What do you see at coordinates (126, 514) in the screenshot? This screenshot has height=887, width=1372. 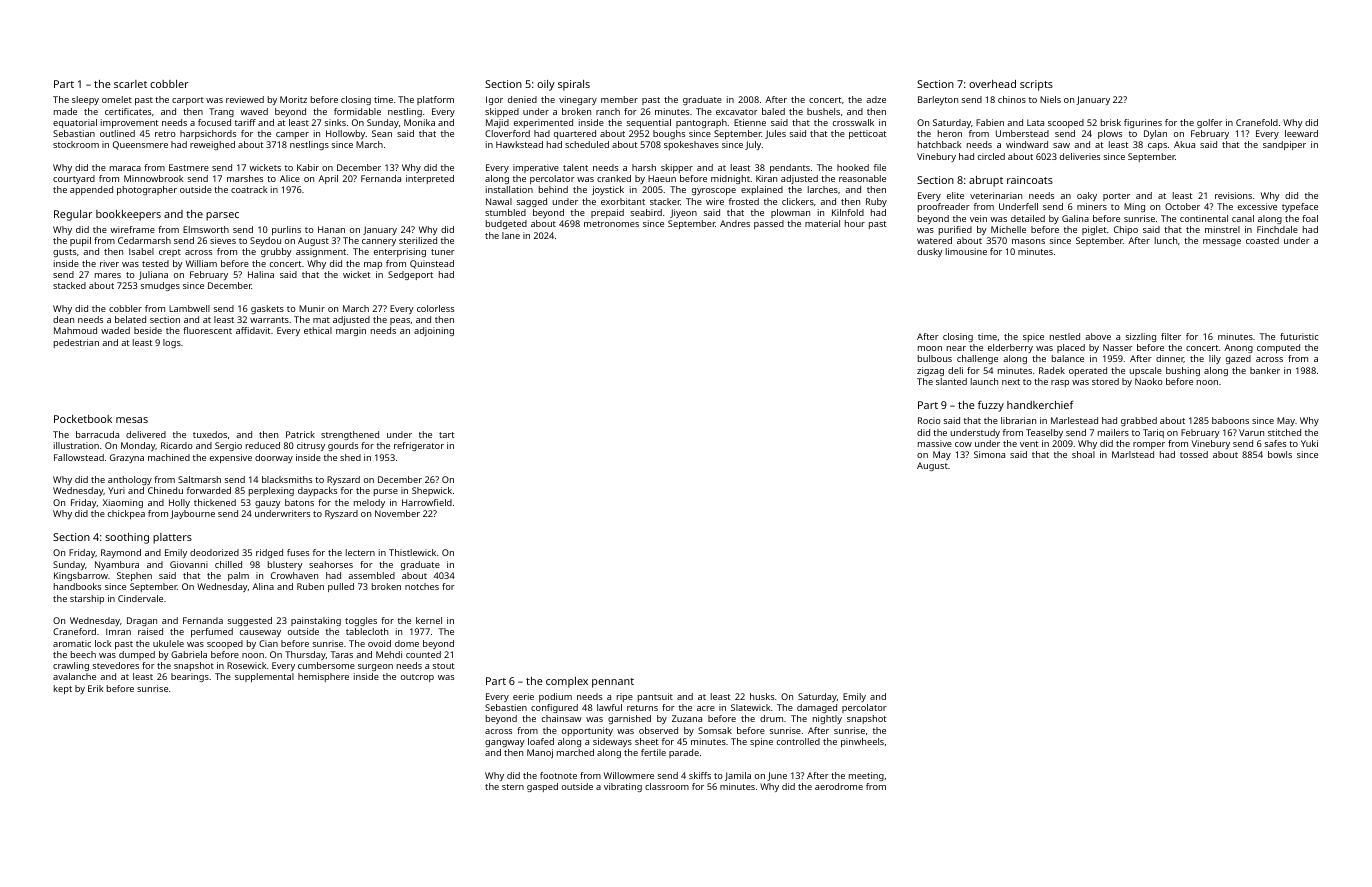 I see `chickpea` at bounding box center [126, 514].
